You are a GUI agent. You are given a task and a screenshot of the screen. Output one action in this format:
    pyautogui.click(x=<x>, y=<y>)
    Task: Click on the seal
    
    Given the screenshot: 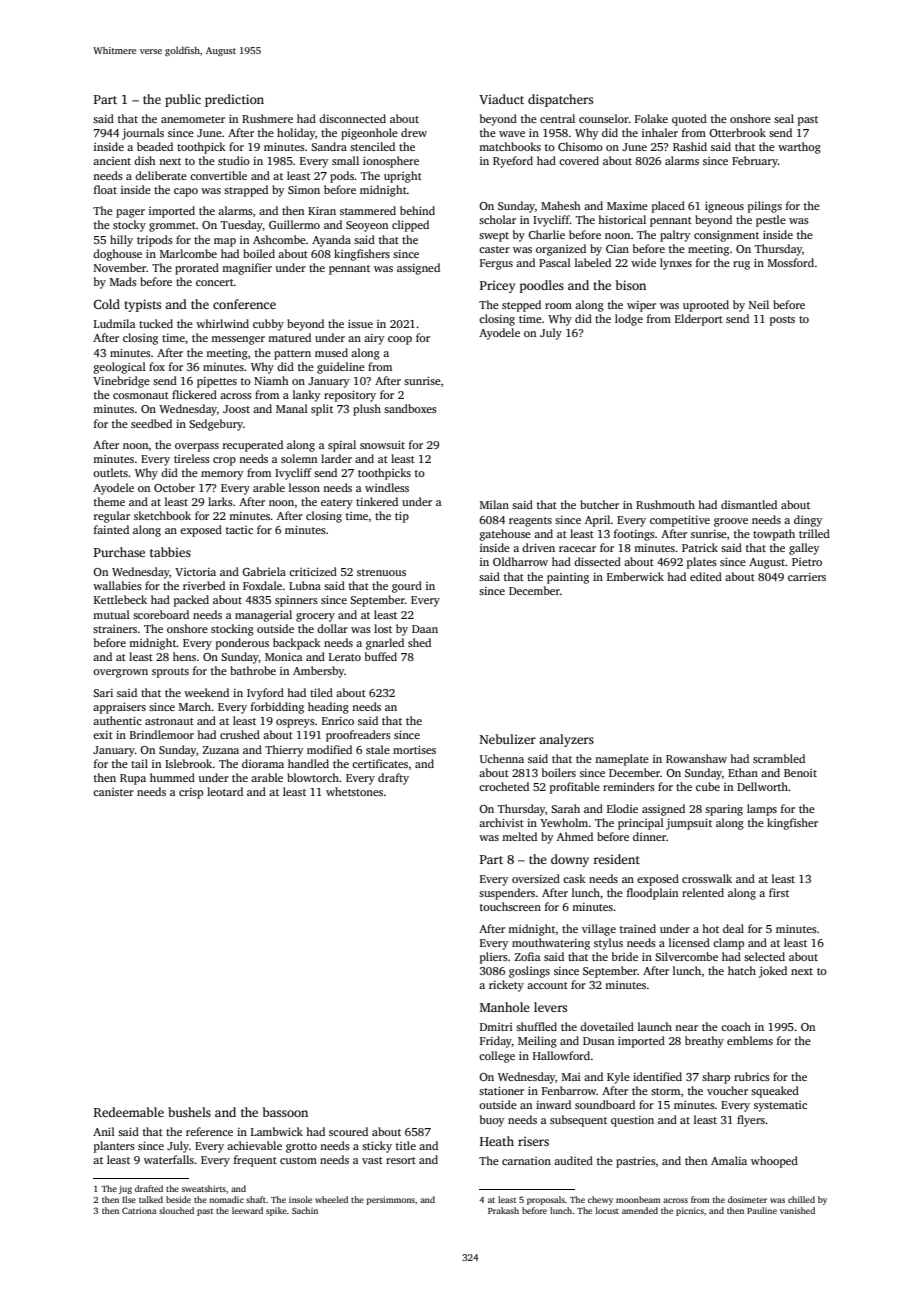 What is the action you would take?
    pyautogui.click(x=784, y=118)
